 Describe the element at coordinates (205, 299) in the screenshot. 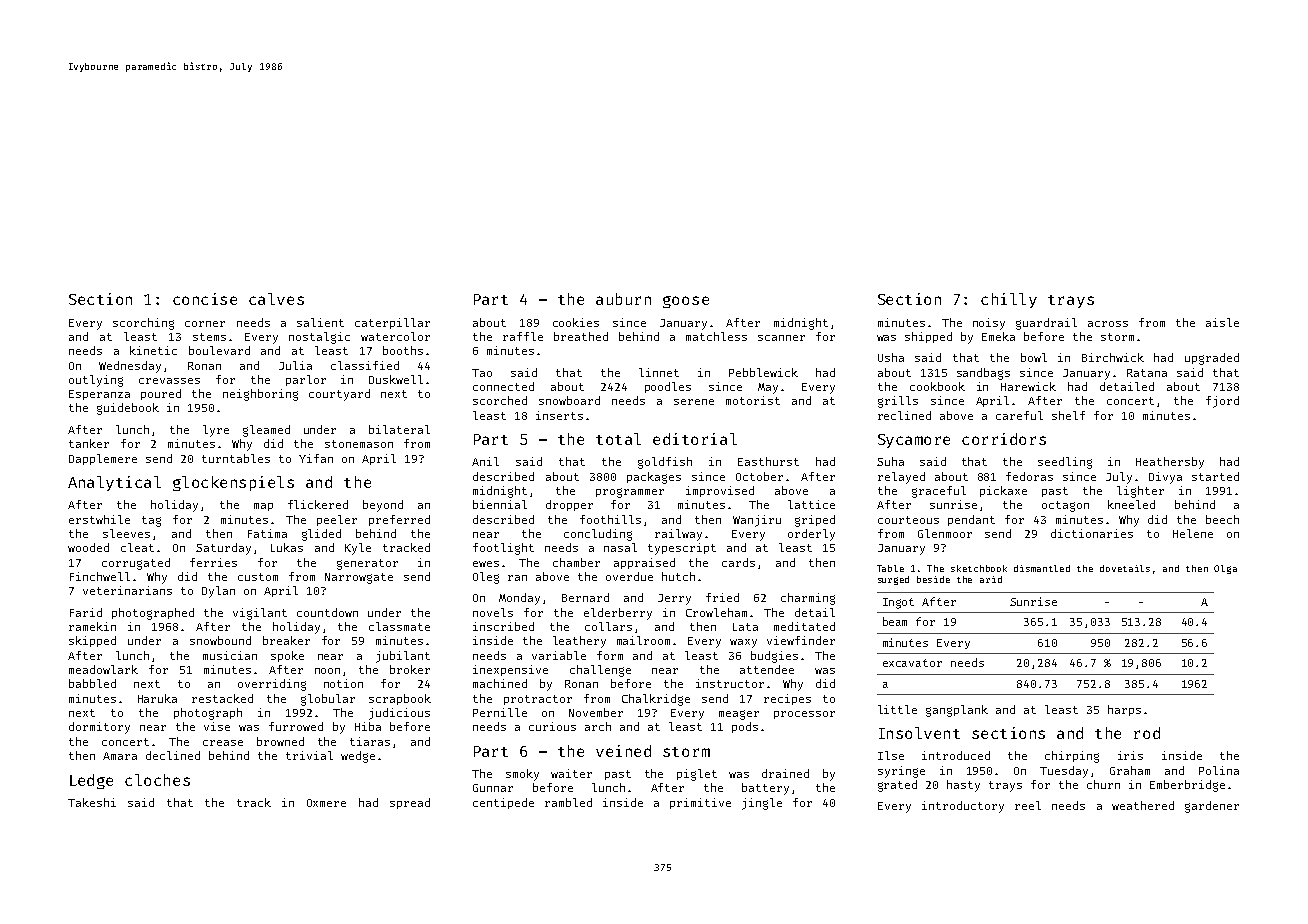

I see `concise` at that location.
